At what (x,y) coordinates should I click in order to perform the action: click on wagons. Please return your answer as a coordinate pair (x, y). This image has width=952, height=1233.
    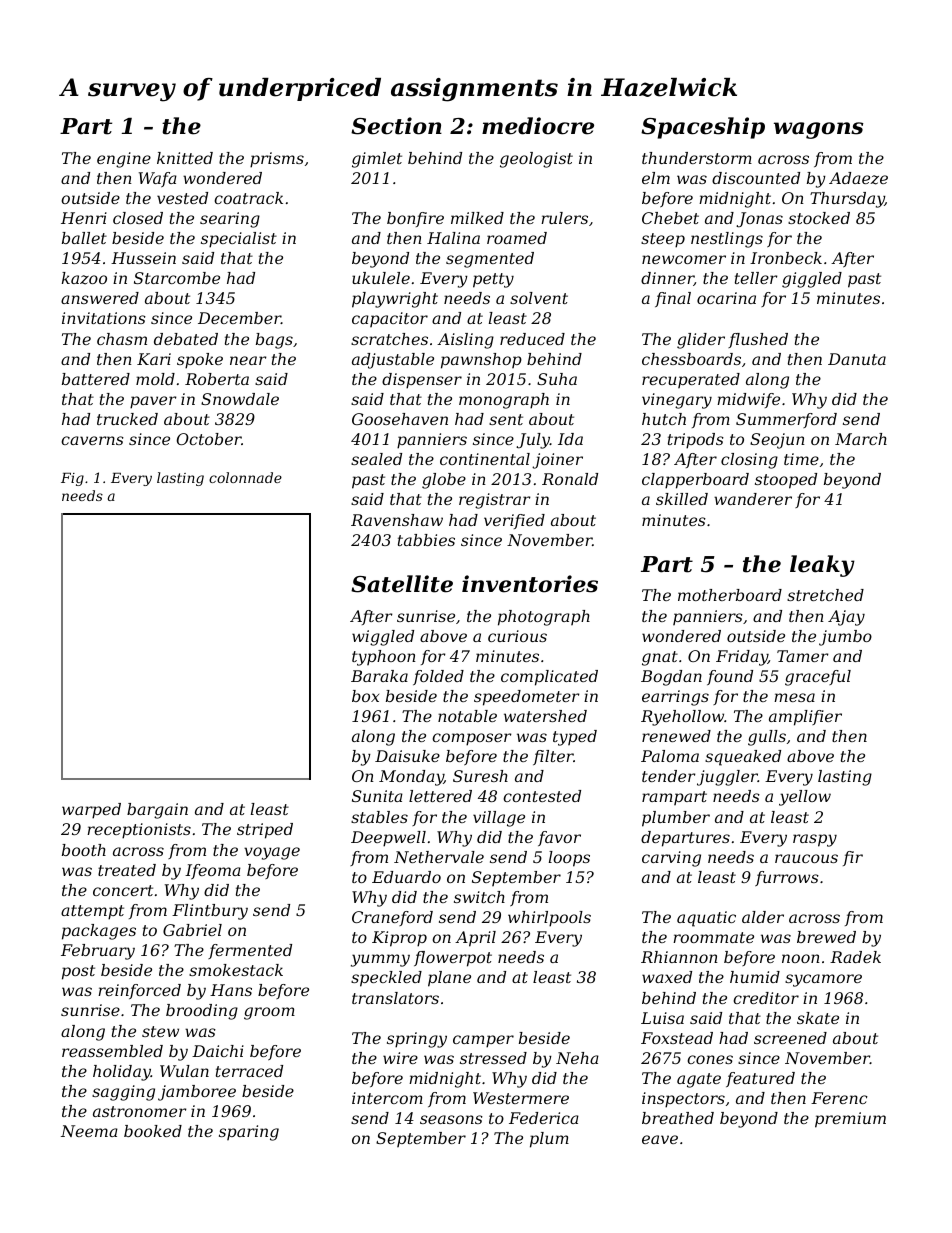
    Looking at the image, I should click on (818, 130).
